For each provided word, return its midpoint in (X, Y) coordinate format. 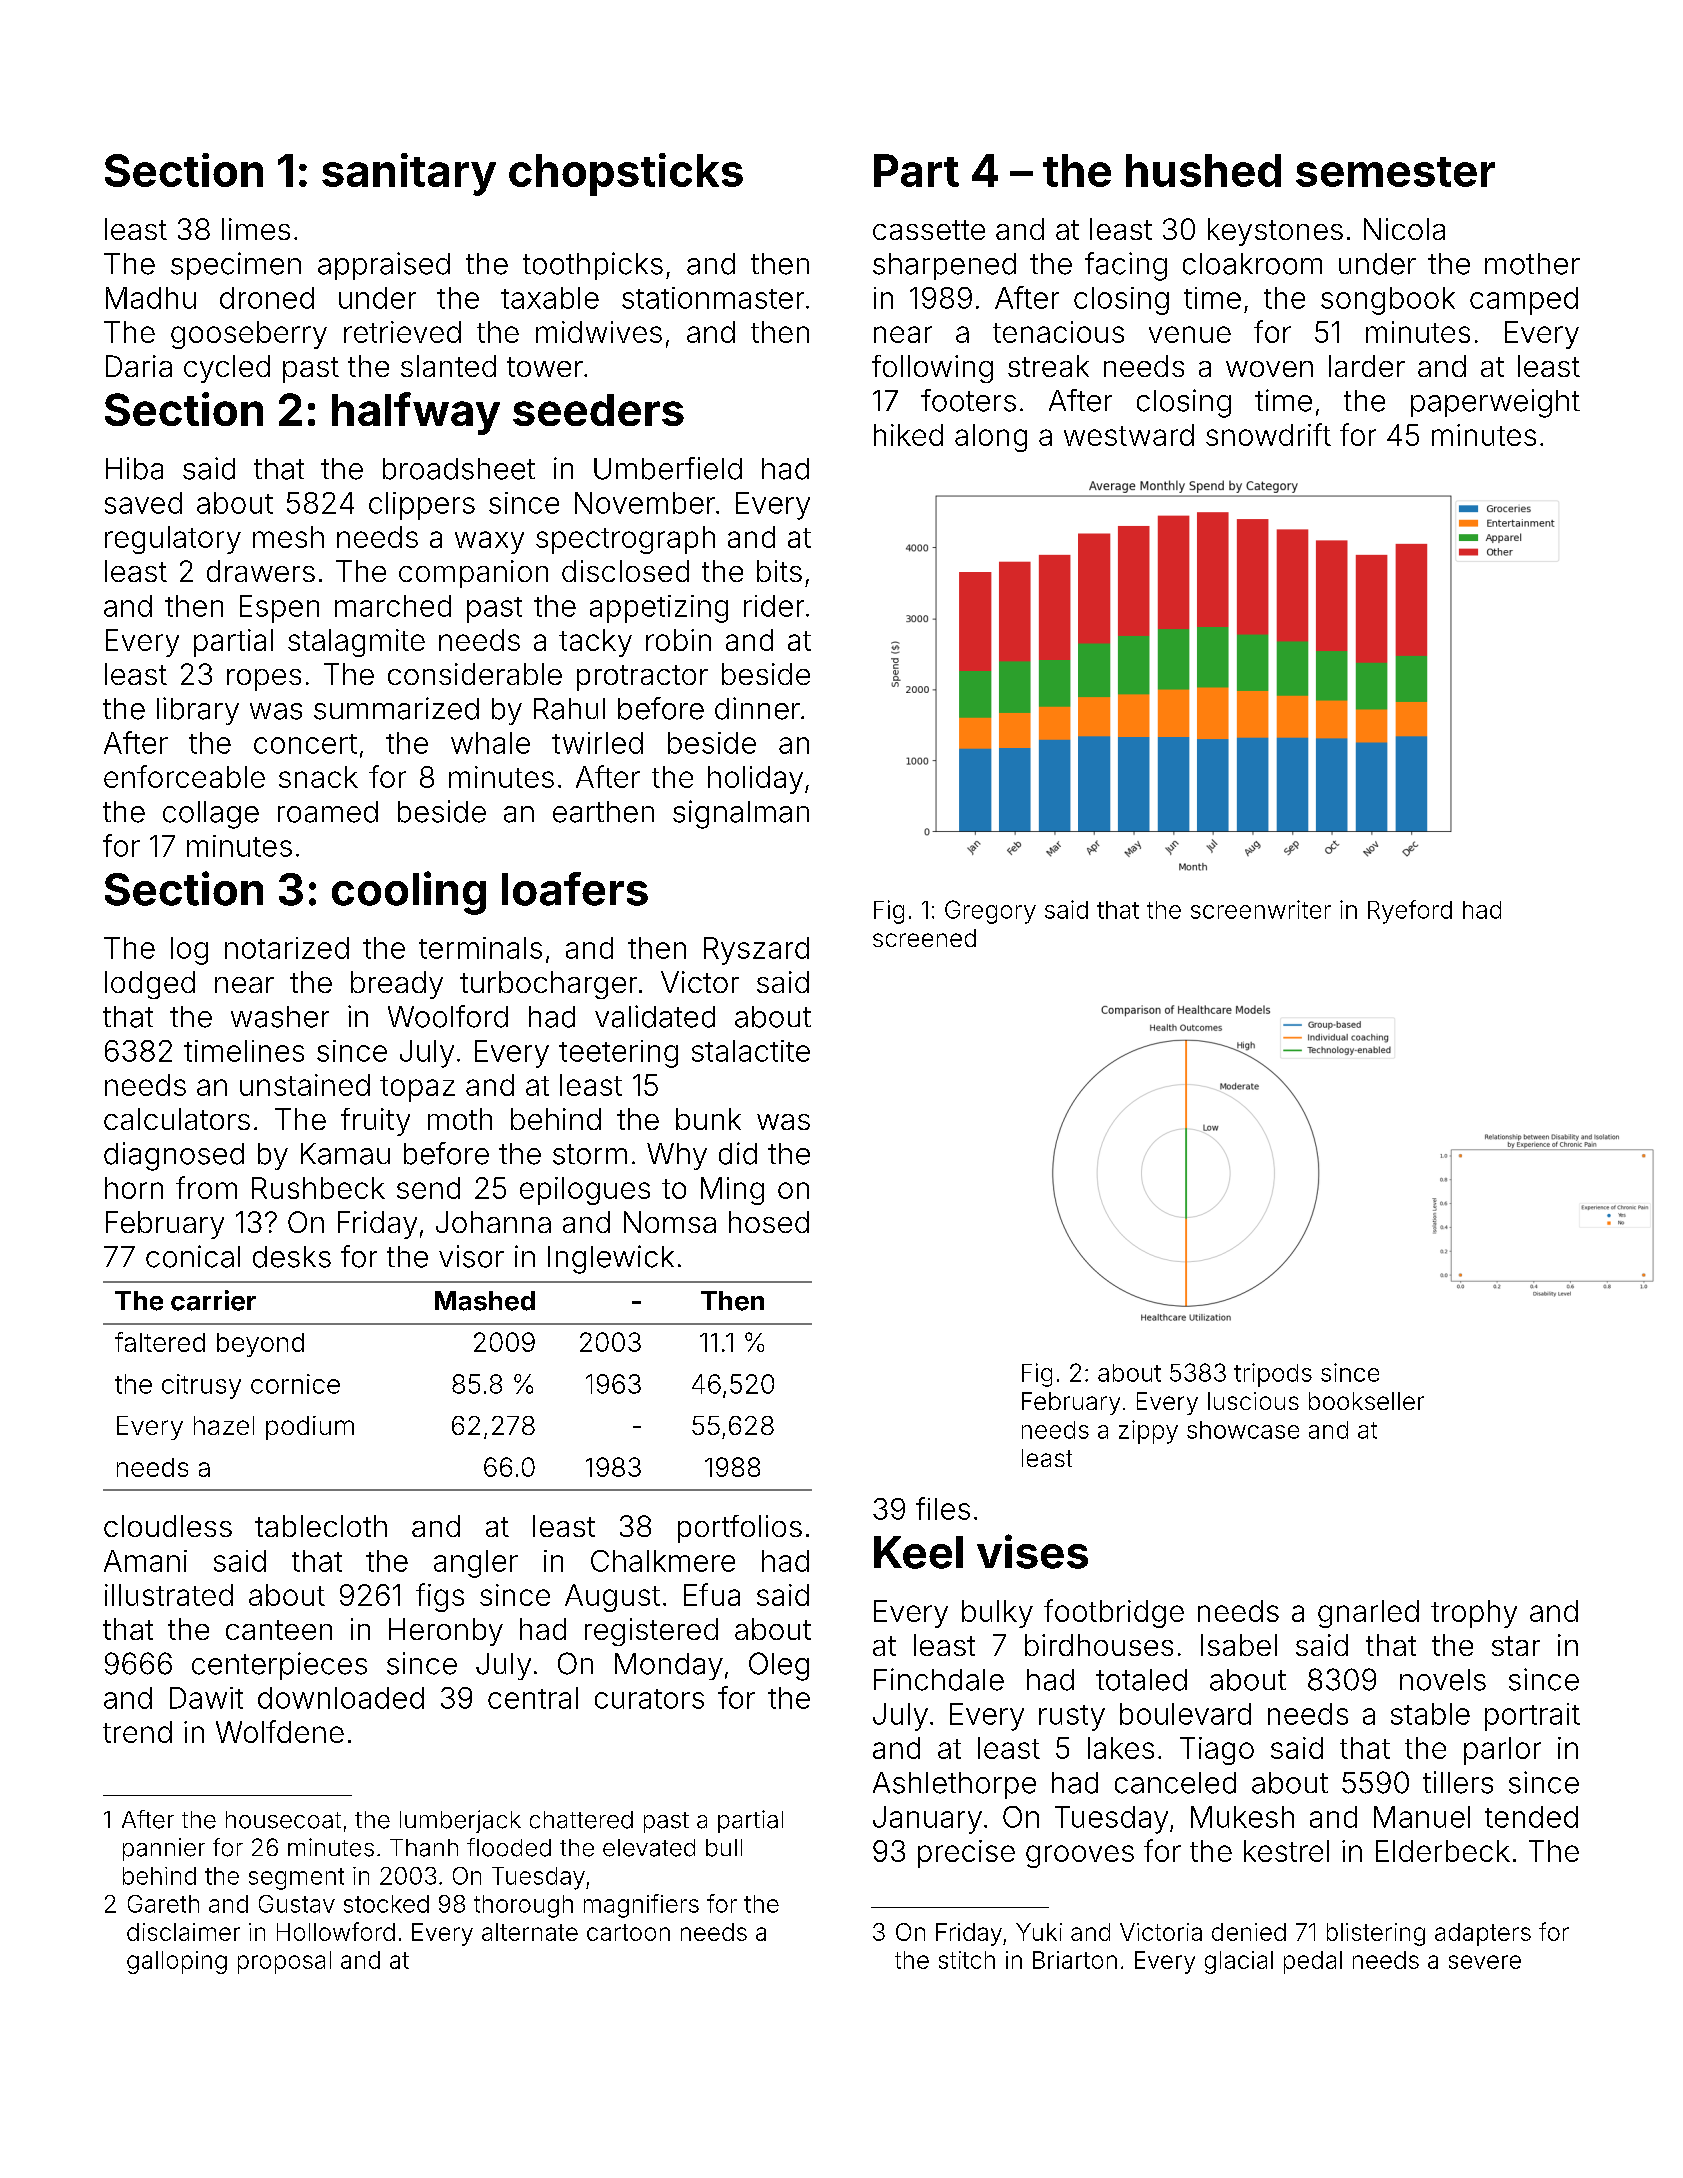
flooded (509, 1847)
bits (779, 571)
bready (397, 985)
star (1516, 1646)
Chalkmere (663, 1561)
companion (473, 574)
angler (476, 1564)
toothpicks (593, 266)
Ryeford (1410, 912)
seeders (598, 410)
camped (1524, 301)
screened (924, 938)
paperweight (1495, 403)
